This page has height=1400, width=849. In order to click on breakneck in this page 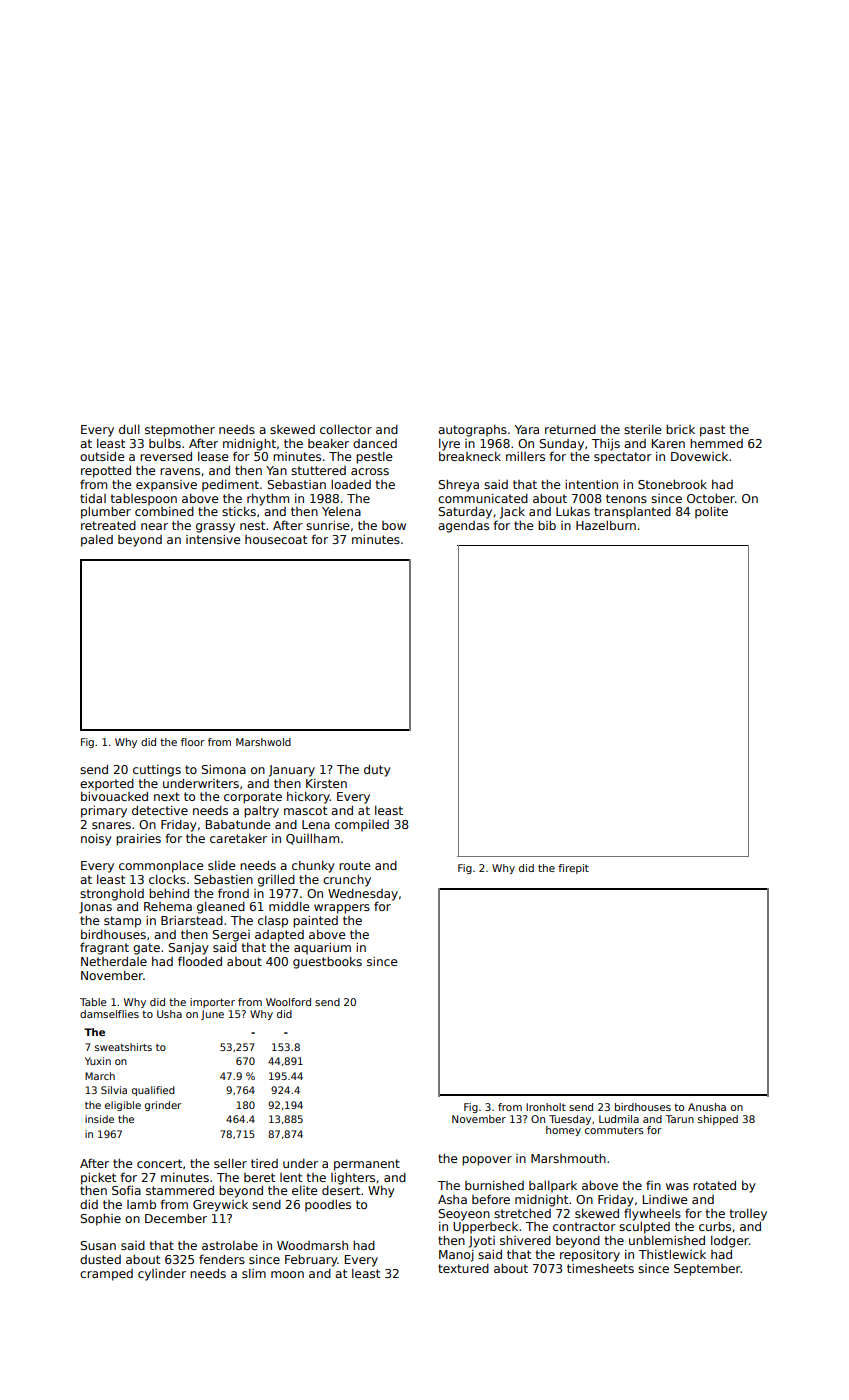, I will do `click(470, 456)`.
